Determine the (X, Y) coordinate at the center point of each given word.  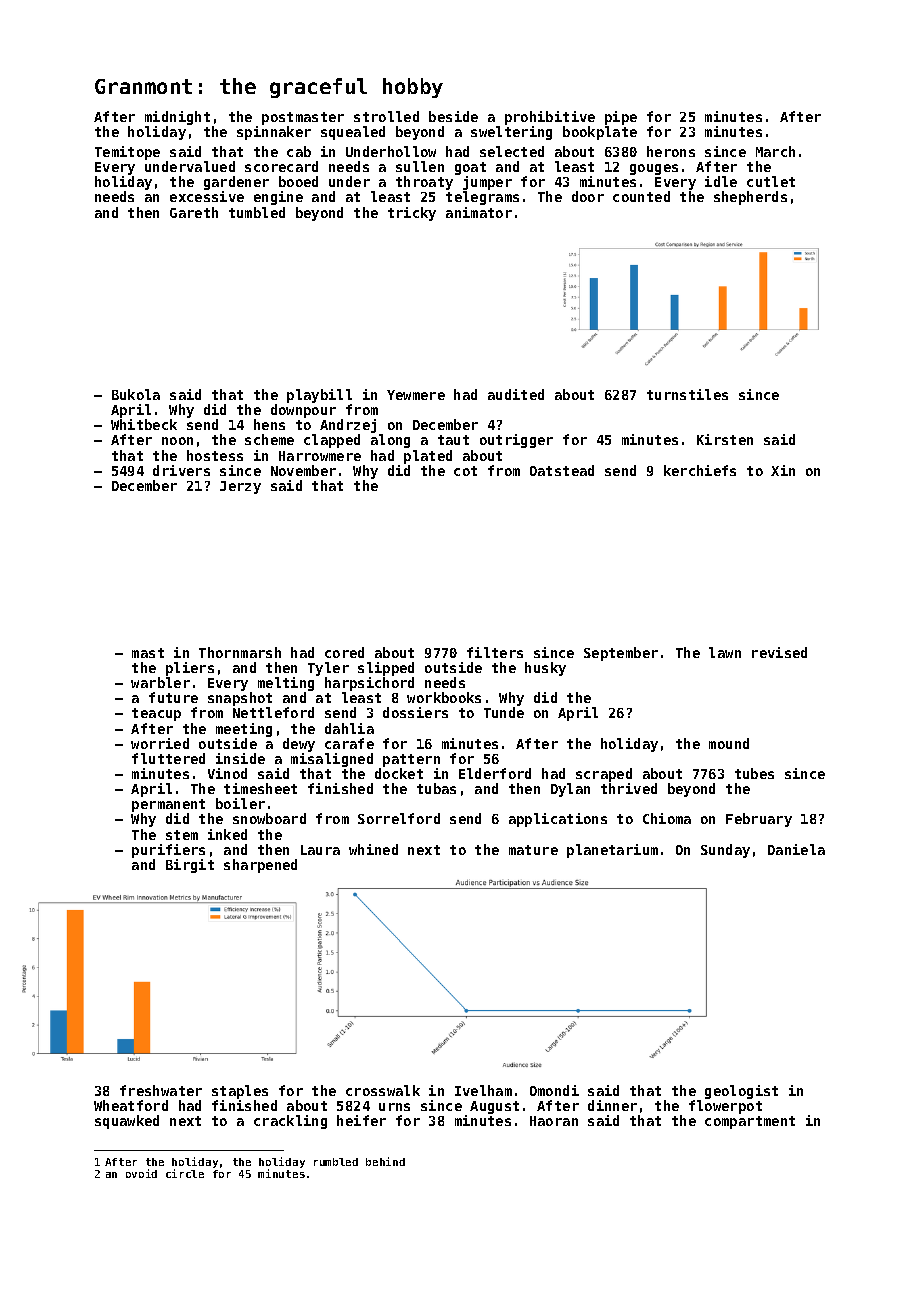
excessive (207, 196)
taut (453, 440)
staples (240, 1092)
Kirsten (725, 439)
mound (729, 743)
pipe (621, 118)
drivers (181, 470)
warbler (160, 682)
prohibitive (550, 118)
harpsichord (369, 684)
